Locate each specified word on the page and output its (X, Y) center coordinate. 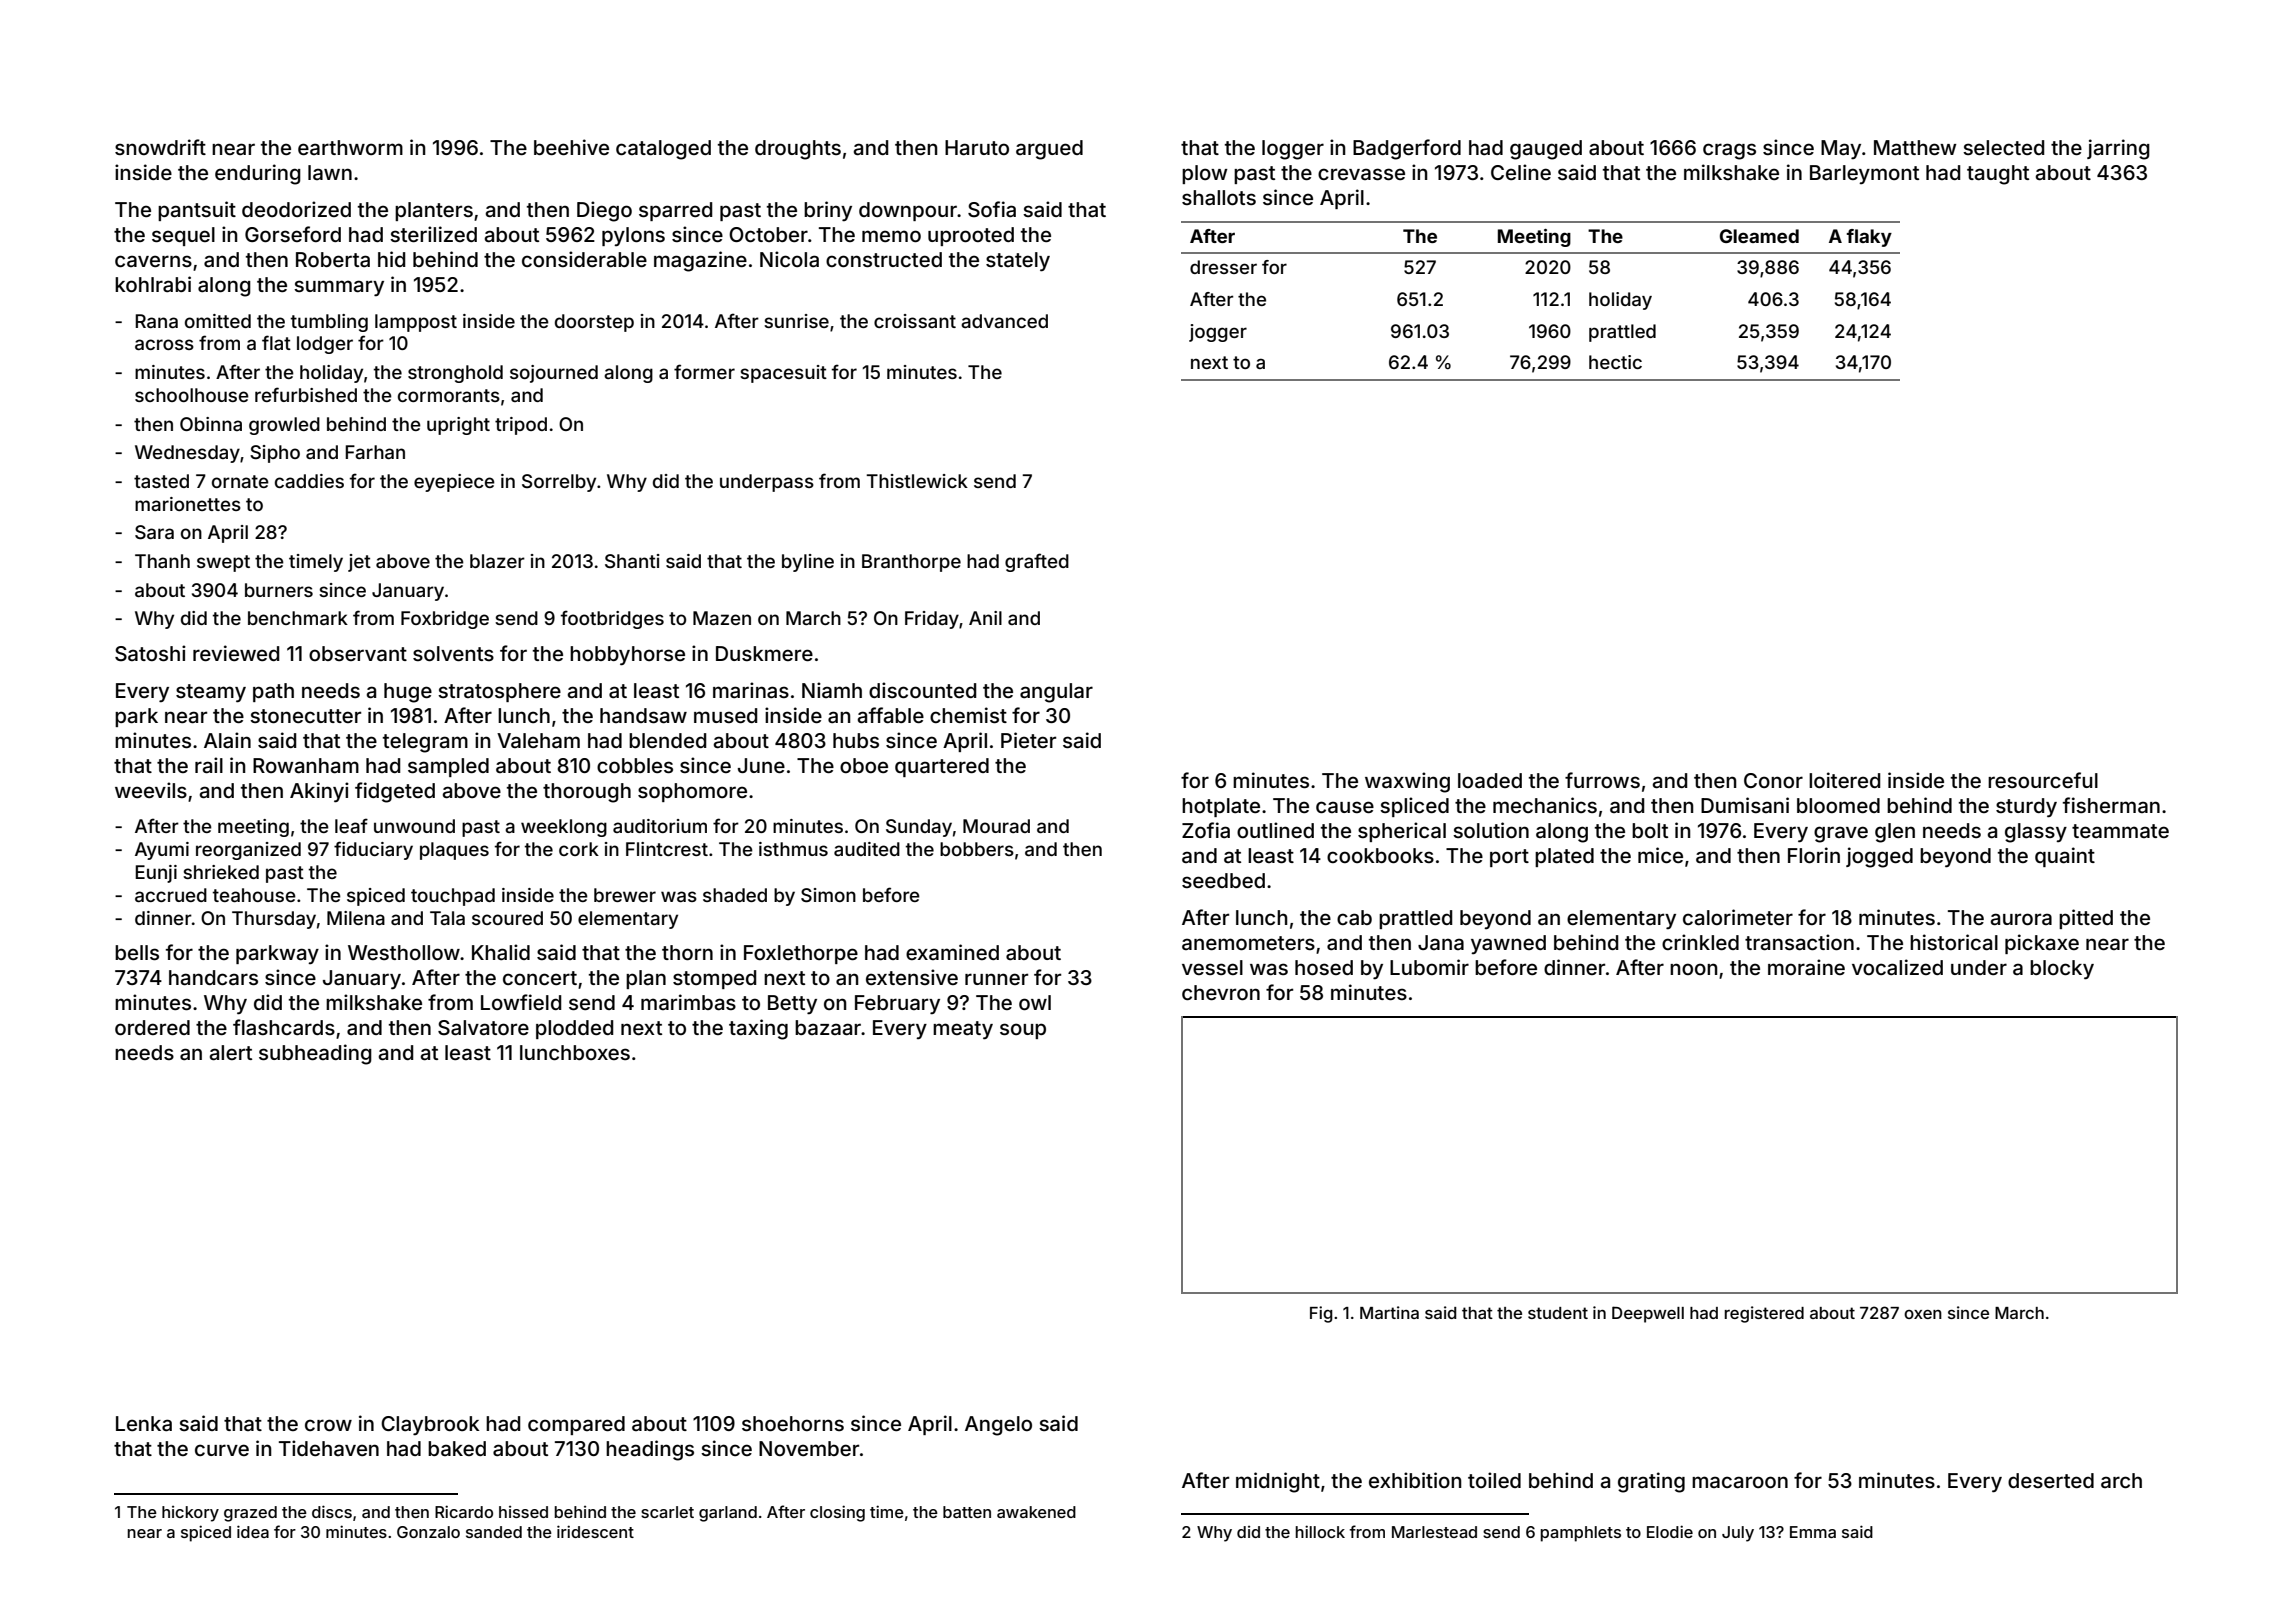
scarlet (667, 1512)
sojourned (554, 374)
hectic (1615, 362)
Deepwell (1648, 1314)
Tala (447, 918)
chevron (1221, 992)
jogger (1218, 333)
